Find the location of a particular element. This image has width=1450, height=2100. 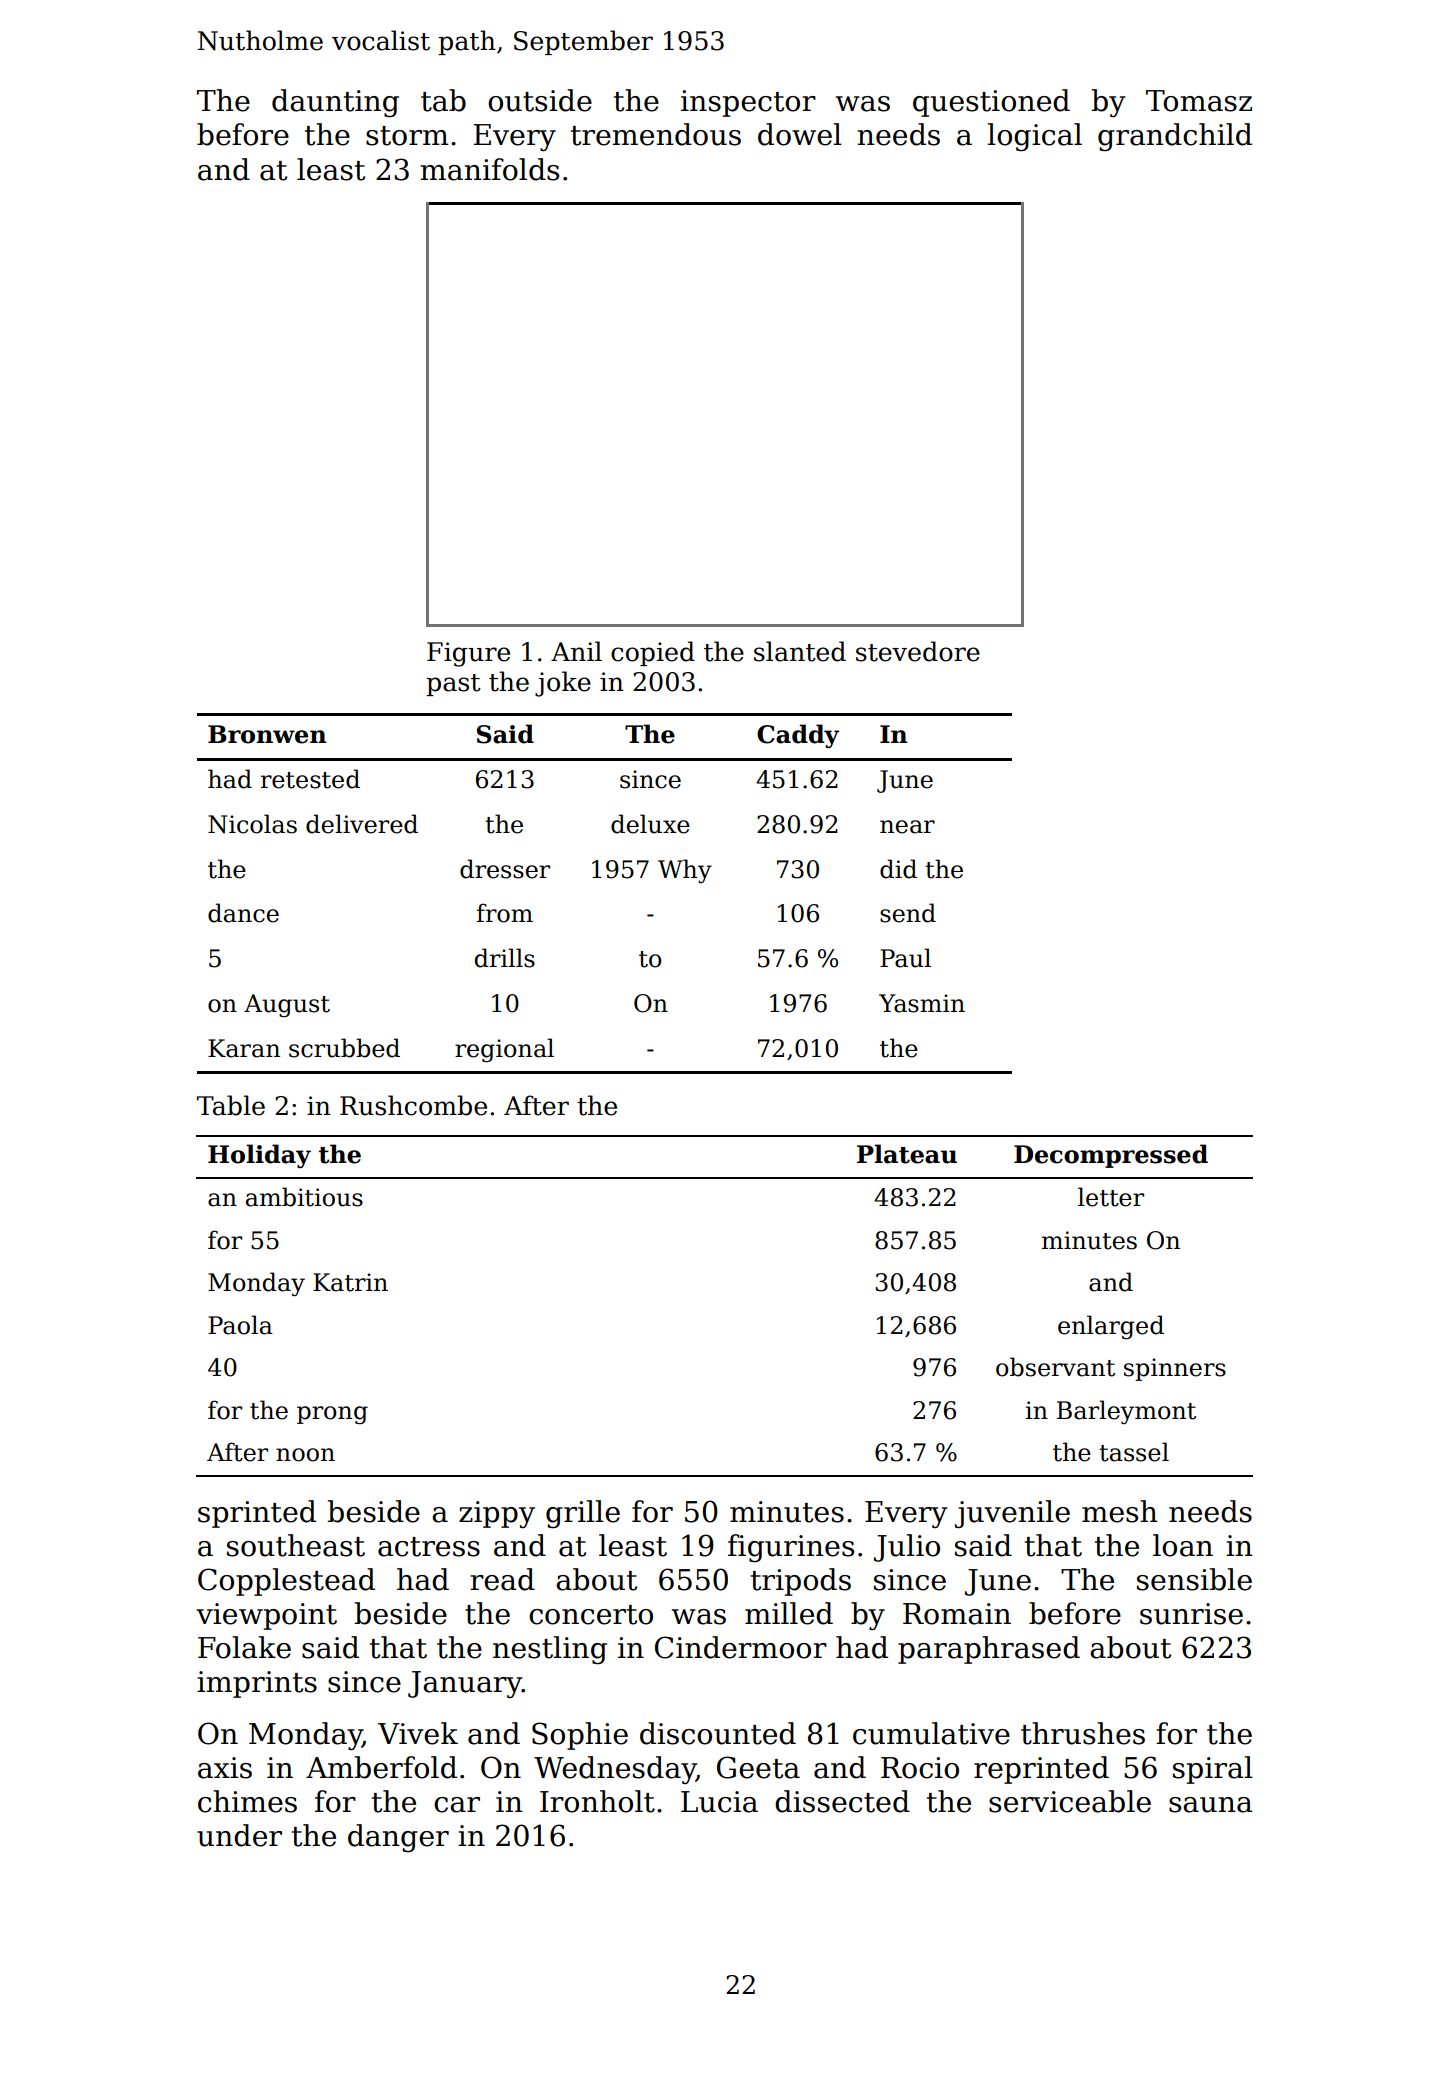

Decompressed is located at coordinates (1111, 1156).
